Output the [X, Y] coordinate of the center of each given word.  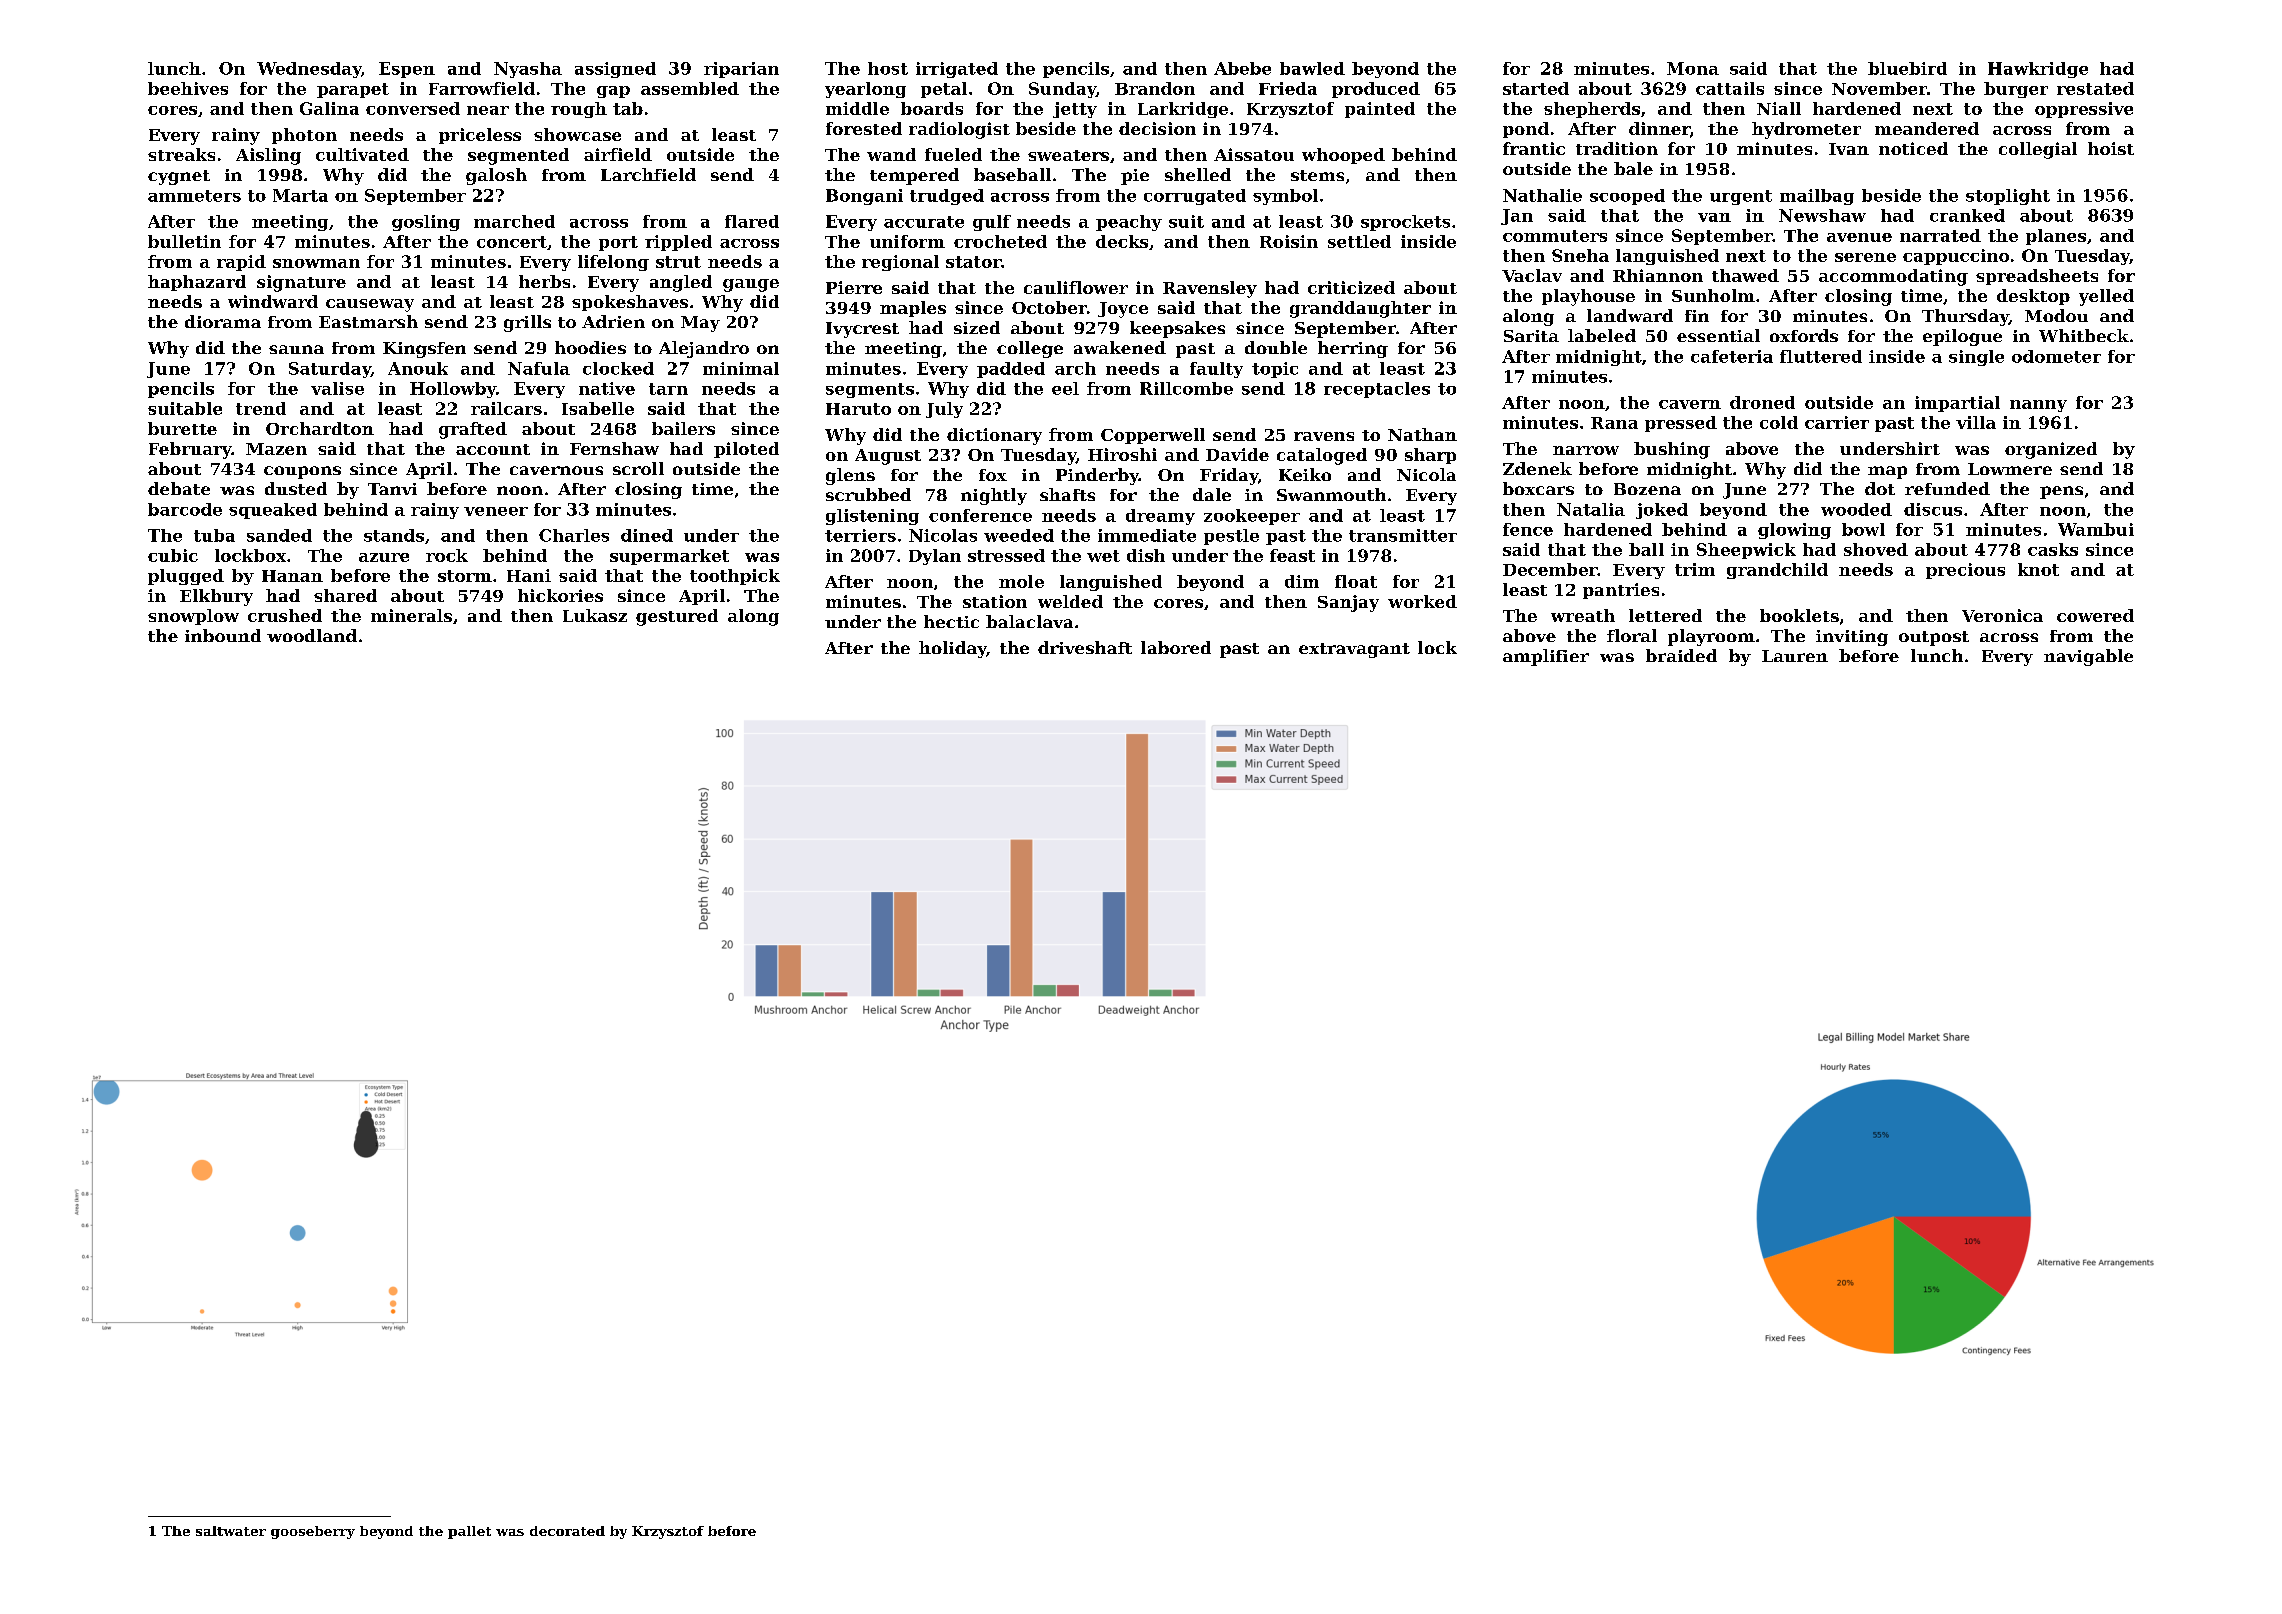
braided [1681, 655]
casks [2053, 549]
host [888, 68]
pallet [469, 1532]
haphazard [197, 283]
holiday [953, 649]
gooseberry [313, 1532]
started [1536, 88]
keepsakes [1177, 329]
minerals [411, 615]
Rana [1614, 423]
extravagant [1354, 650]
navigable [2088, 657]
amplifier [1546, 657]
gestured [677, 617]
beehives [188, 88]
